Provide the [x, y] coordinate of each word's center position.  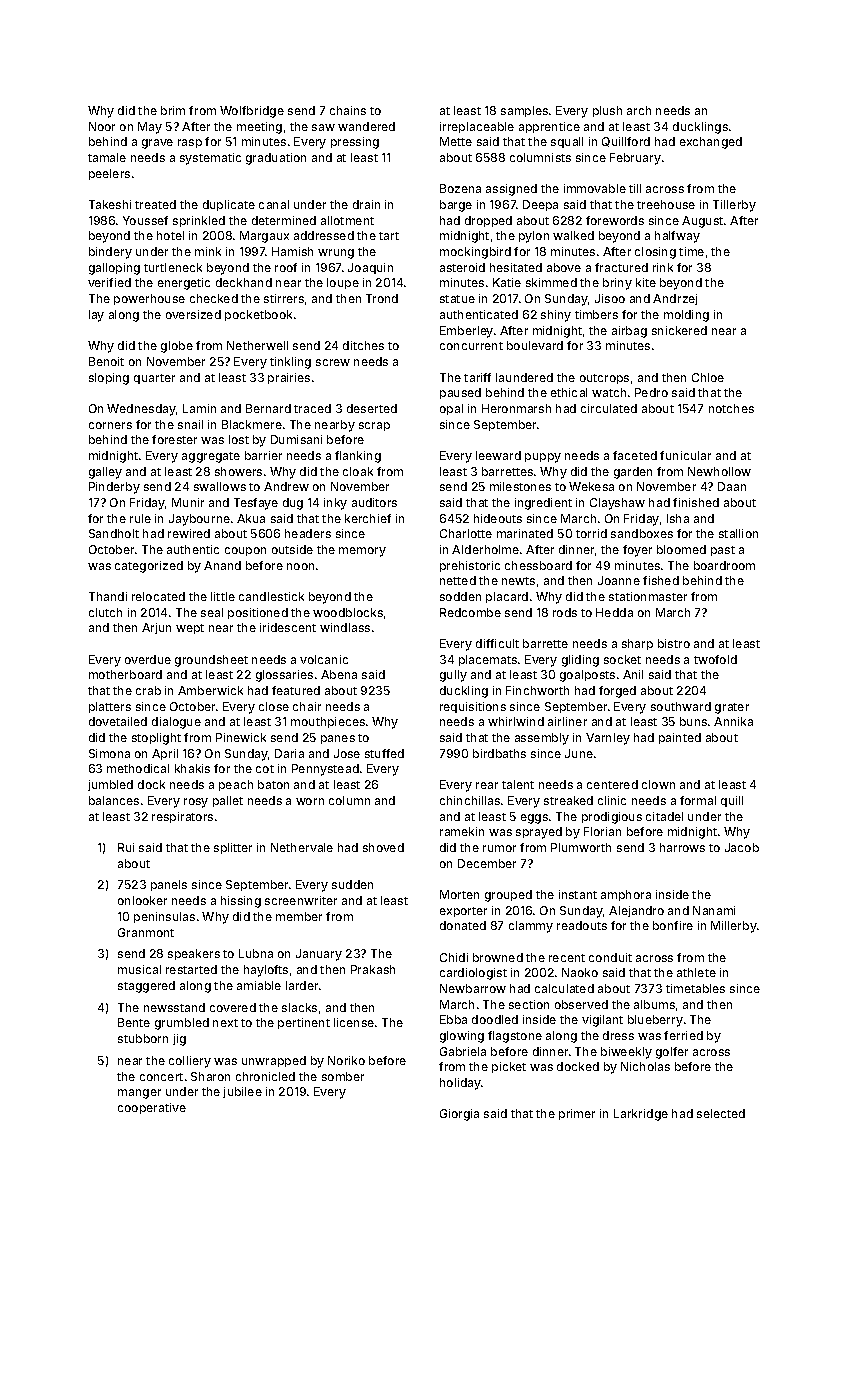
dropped [488, 221]
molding [686, 316]
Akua [251, 518]
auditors [374, 502]
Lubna [256, 953]
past [723, 551]
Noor [102, 126]
